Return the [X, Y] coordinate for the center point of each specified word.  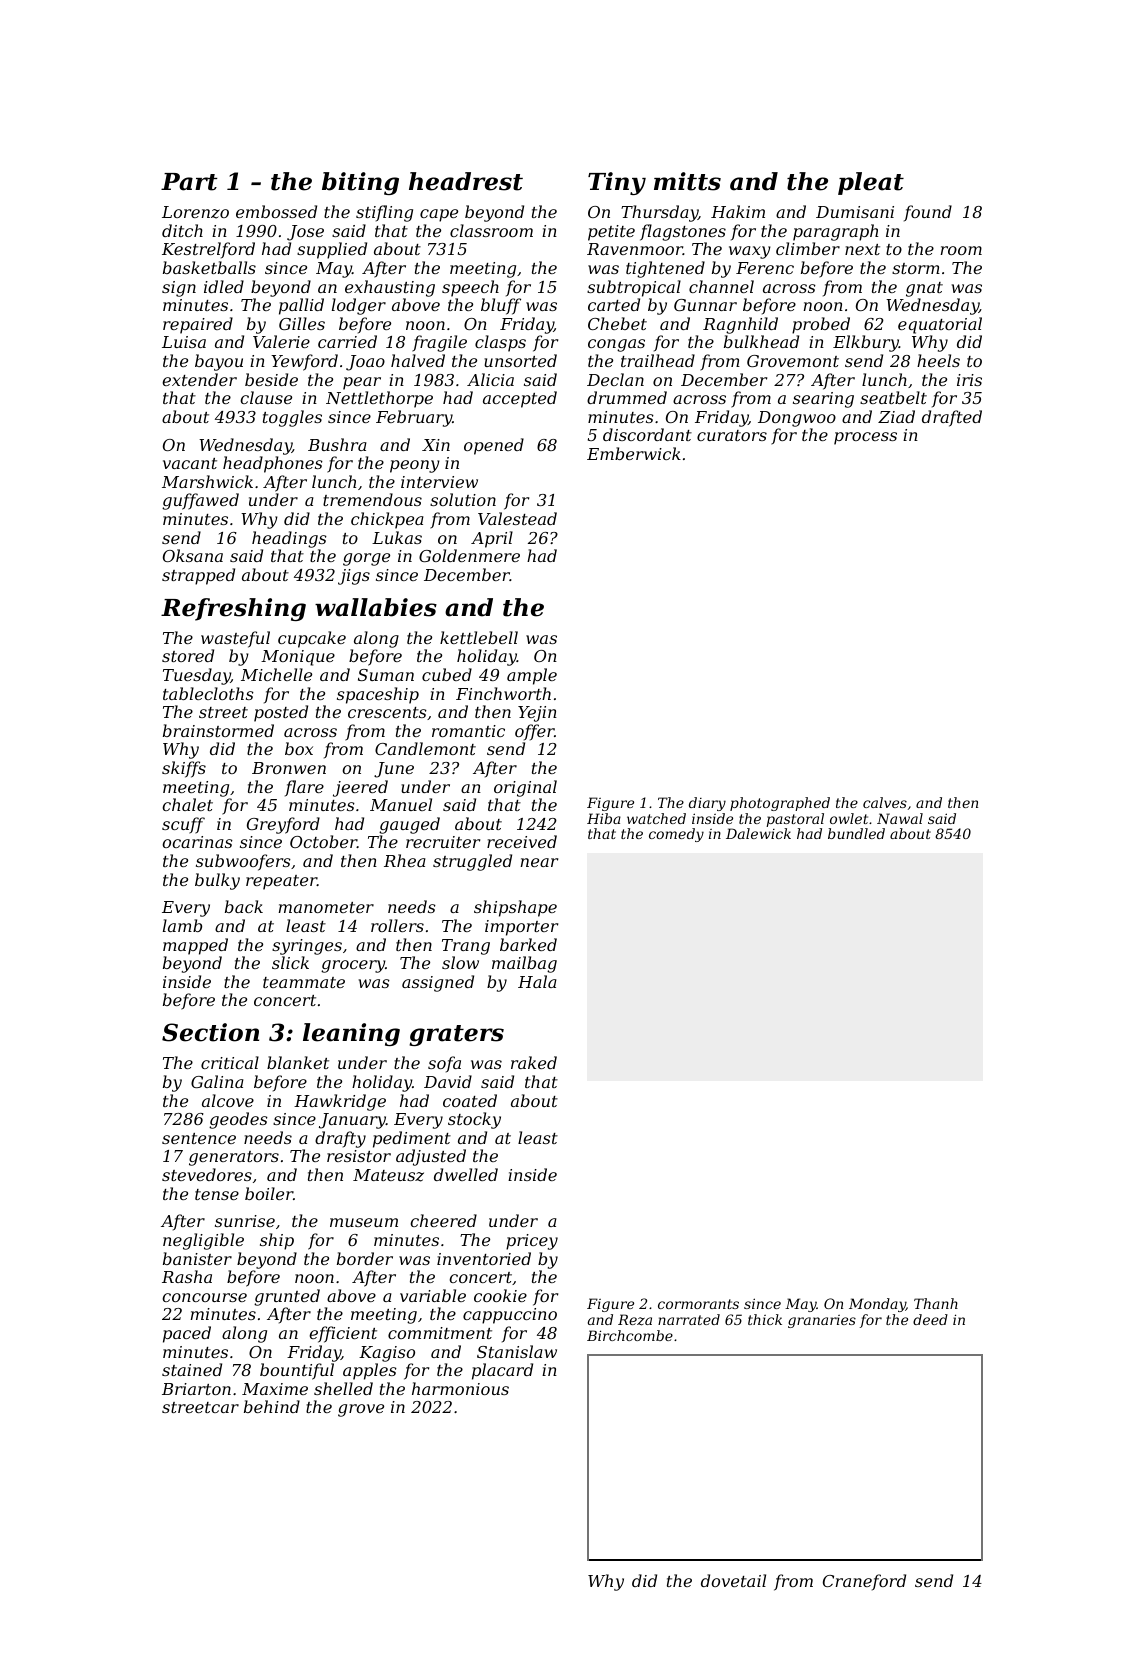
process [865, 438]
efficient [343, 1334]
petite [611, 233]
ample [532, 676]
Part [189, 182]
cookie [500, 1295]
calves [885, 802]
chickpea [387, 520]
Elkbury [866, 343]
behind [272, 1406]
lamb [182, 925]
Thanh [936, 1303]
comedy [676, 835]
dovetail [733, 1580]
